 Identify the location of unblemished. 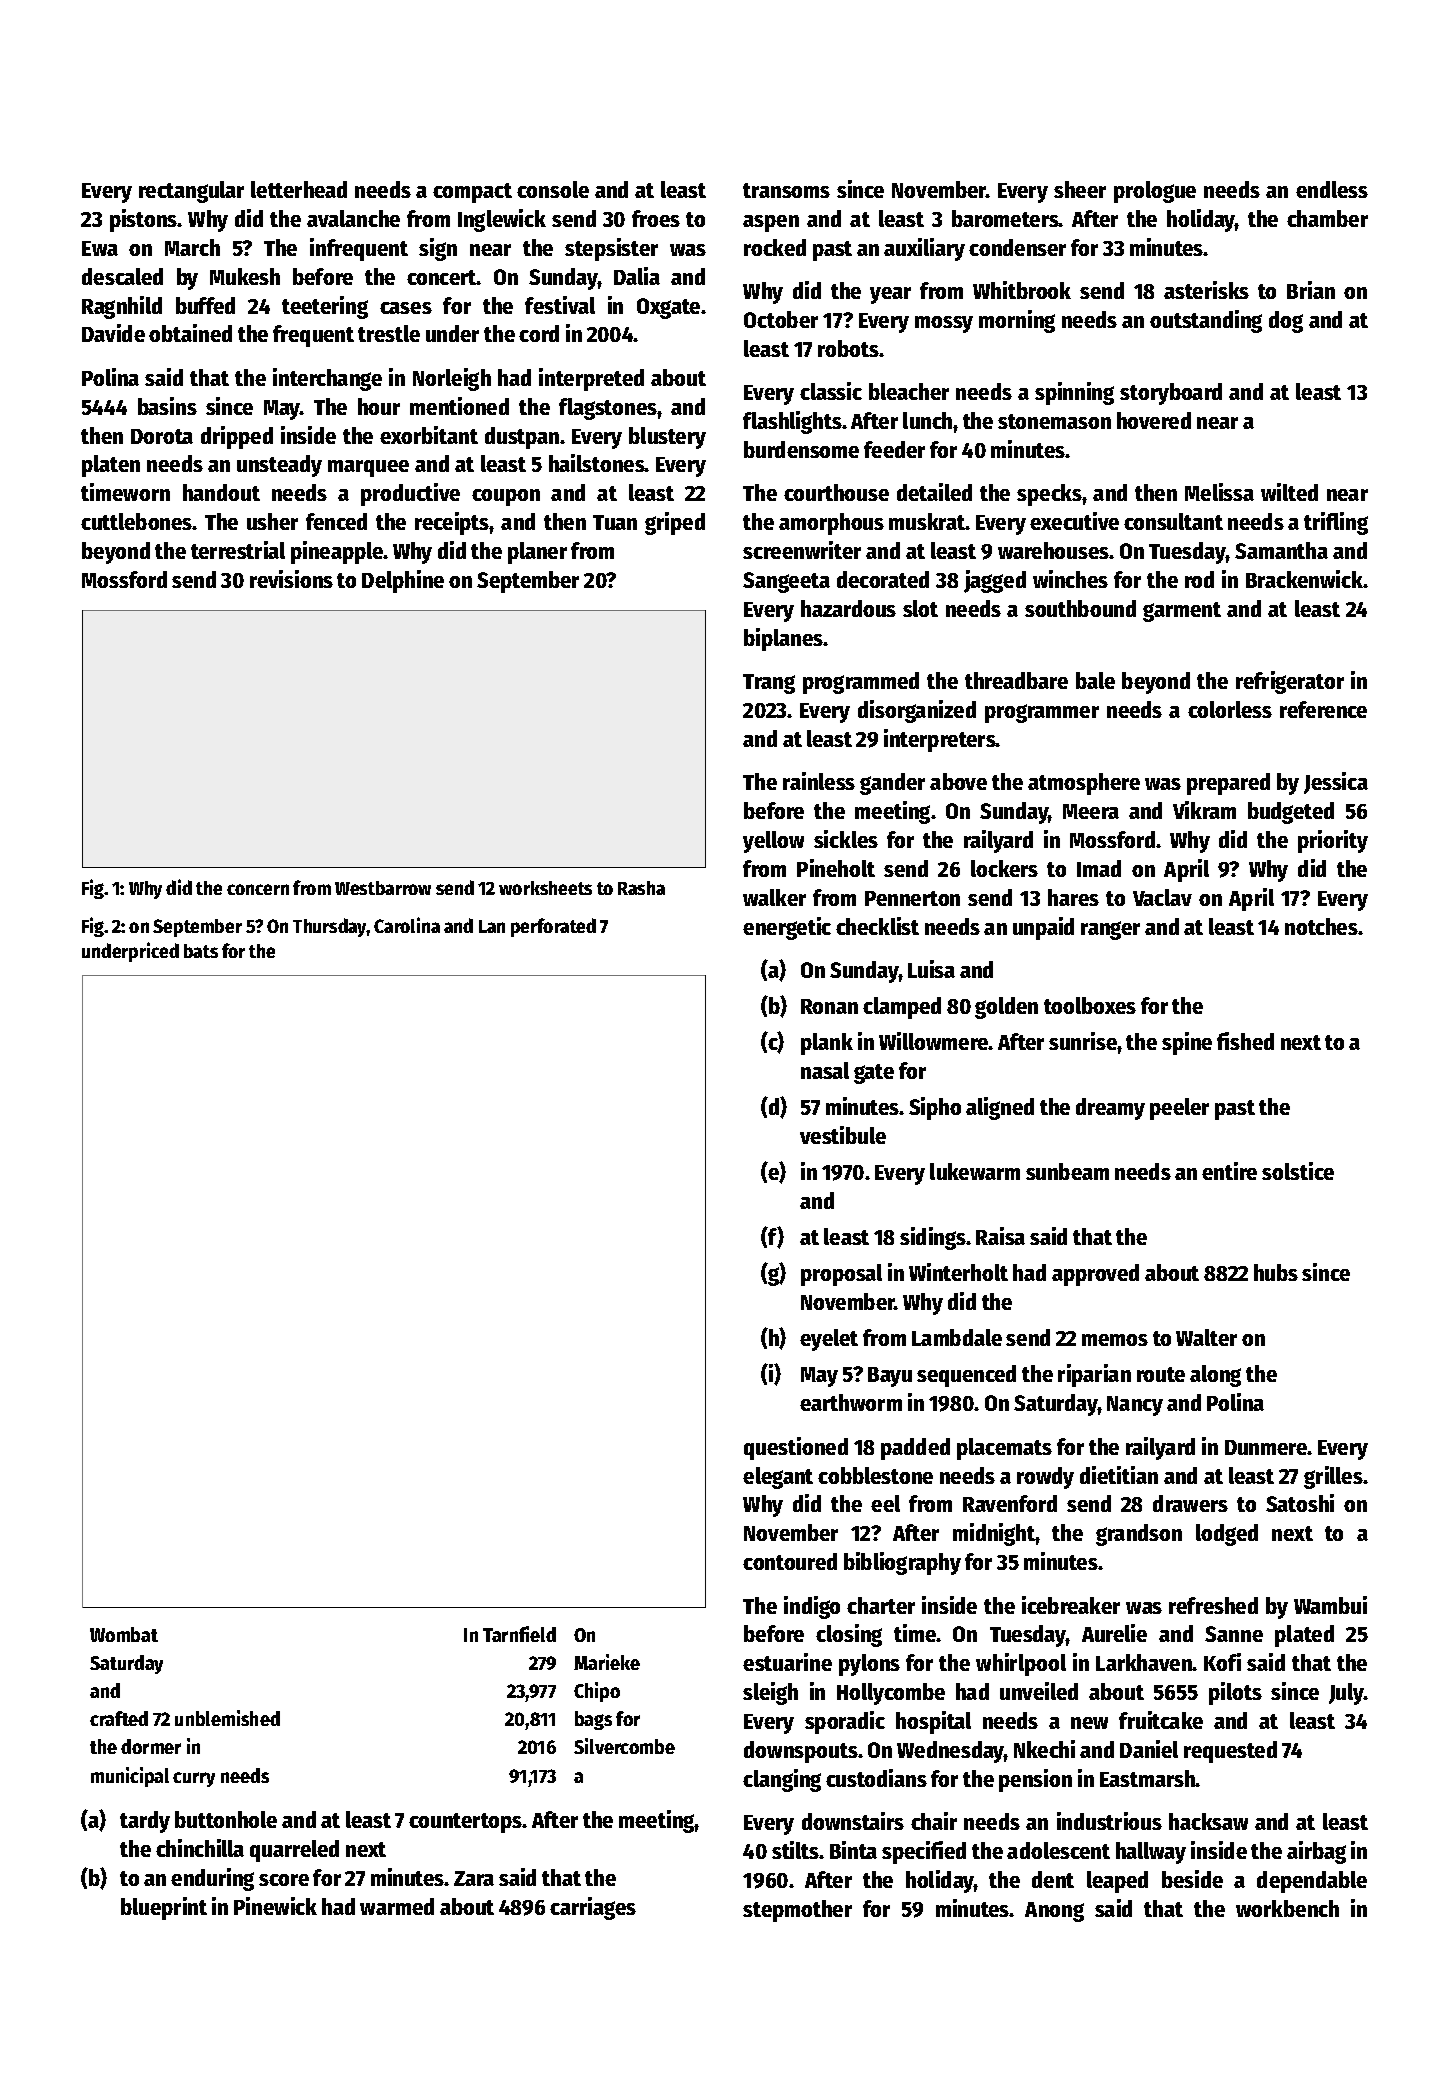
(227, 1718).
